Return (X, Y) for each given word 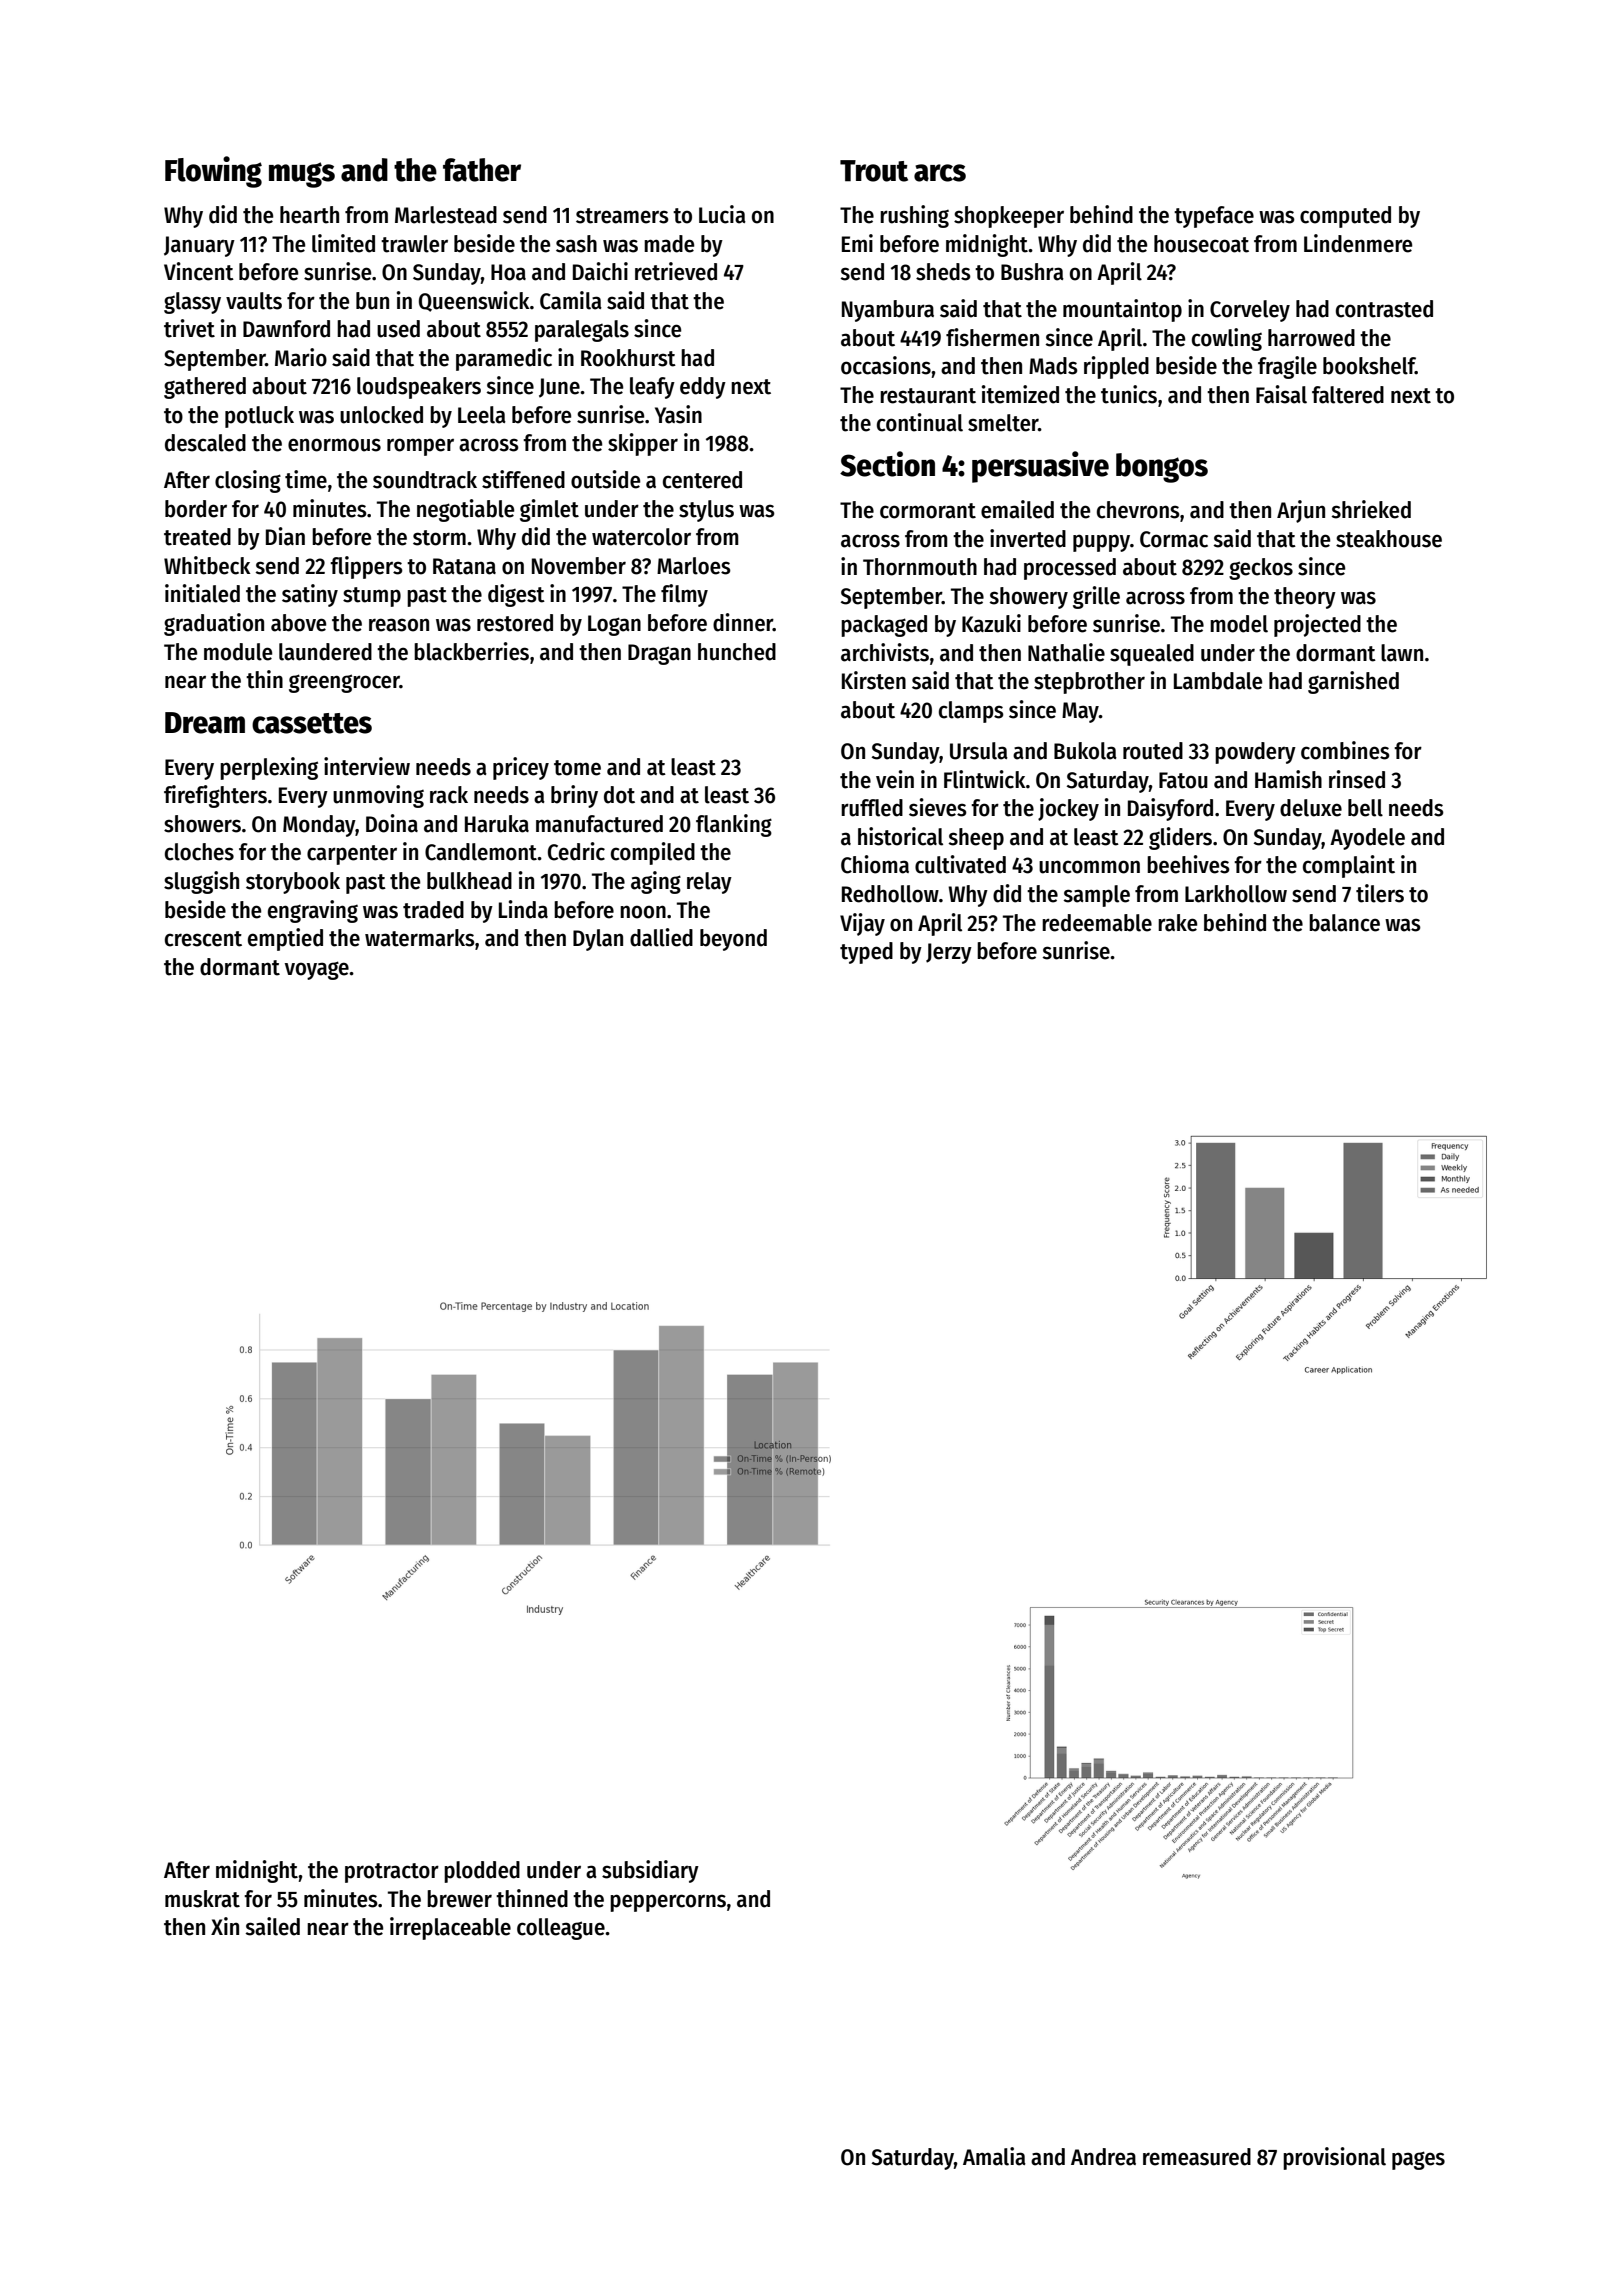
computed (1345, 217)
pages (1418, 2160)
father (482, 170)
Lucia (722, 214)
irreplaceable (450, 1928)
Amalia (994, 2156)
